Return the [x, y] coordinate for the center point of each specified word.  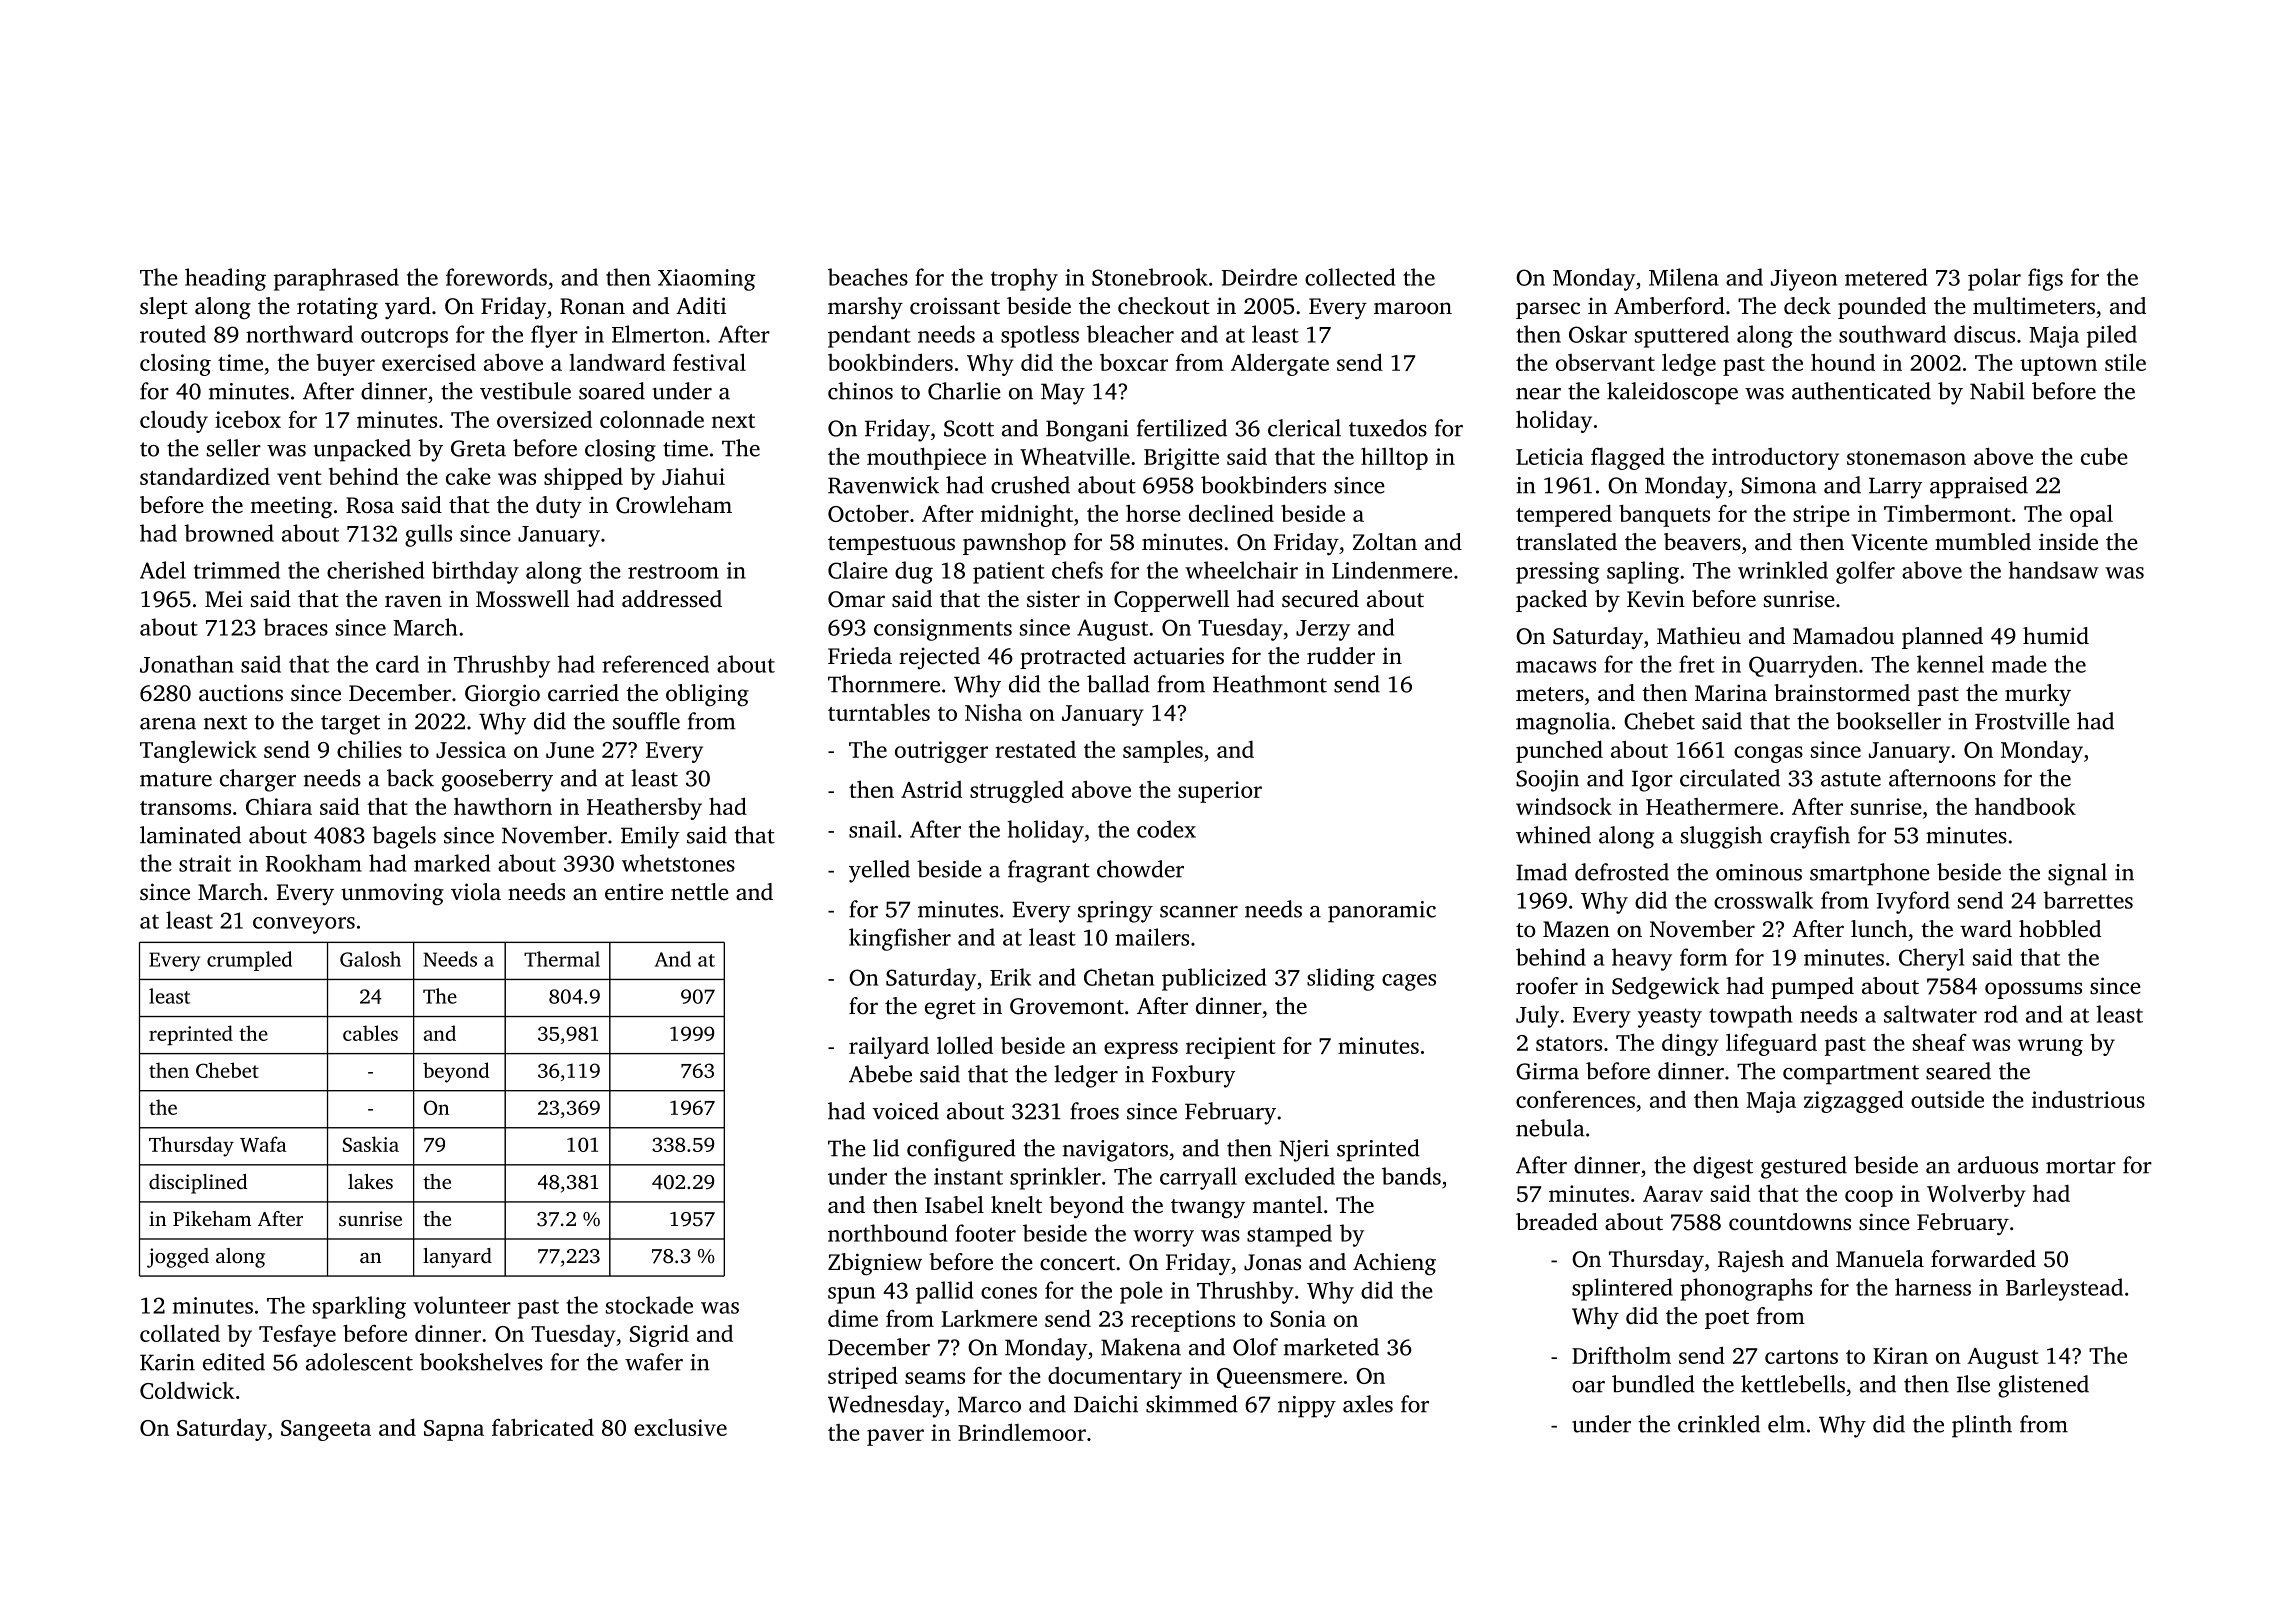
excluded [1290, 1176]
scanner [1199, 912]
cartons [1801, 1357]
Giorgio [502, 695]
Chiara [279, 806]
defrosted [1622, 872]
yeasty [1670, 1018]
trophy [1024, 279]
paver [895, 1437]
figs [2045, 279]
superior [1220, 792]
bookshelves [481, 1362]
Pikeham [212, 1218]
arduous [1998, 1165]
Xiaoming [706, 280]
